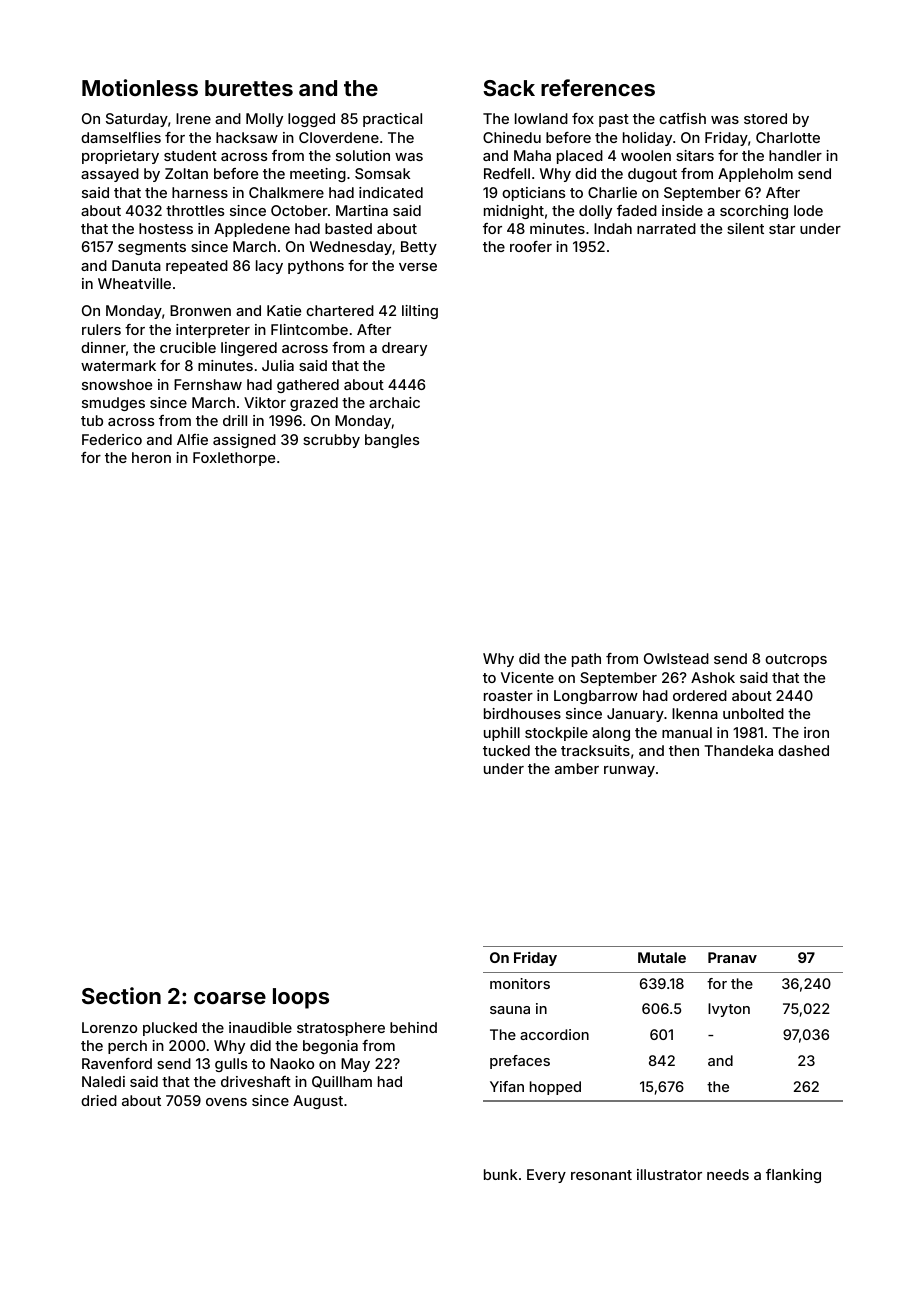  What do you see at coordinates (392, 120) in the page?
I see `practical` at bounding box center [392, 120].
